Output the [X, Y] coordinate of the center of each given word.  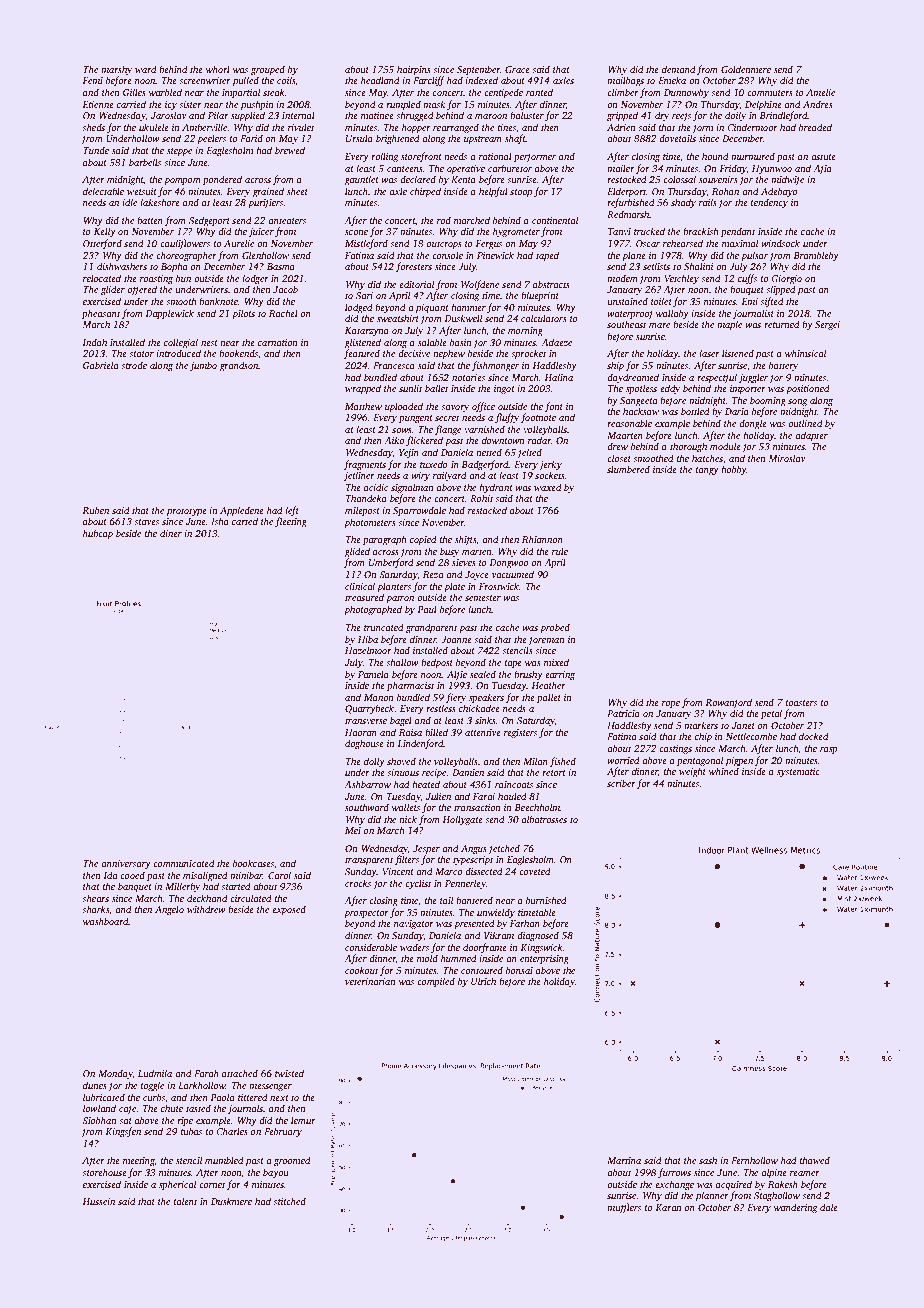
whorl [218, 69]
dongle [753, 424]
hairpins [414, 70]
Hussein [98, 1201]
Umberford [391, 563]
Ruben [95, 510]
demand [679, 69]
